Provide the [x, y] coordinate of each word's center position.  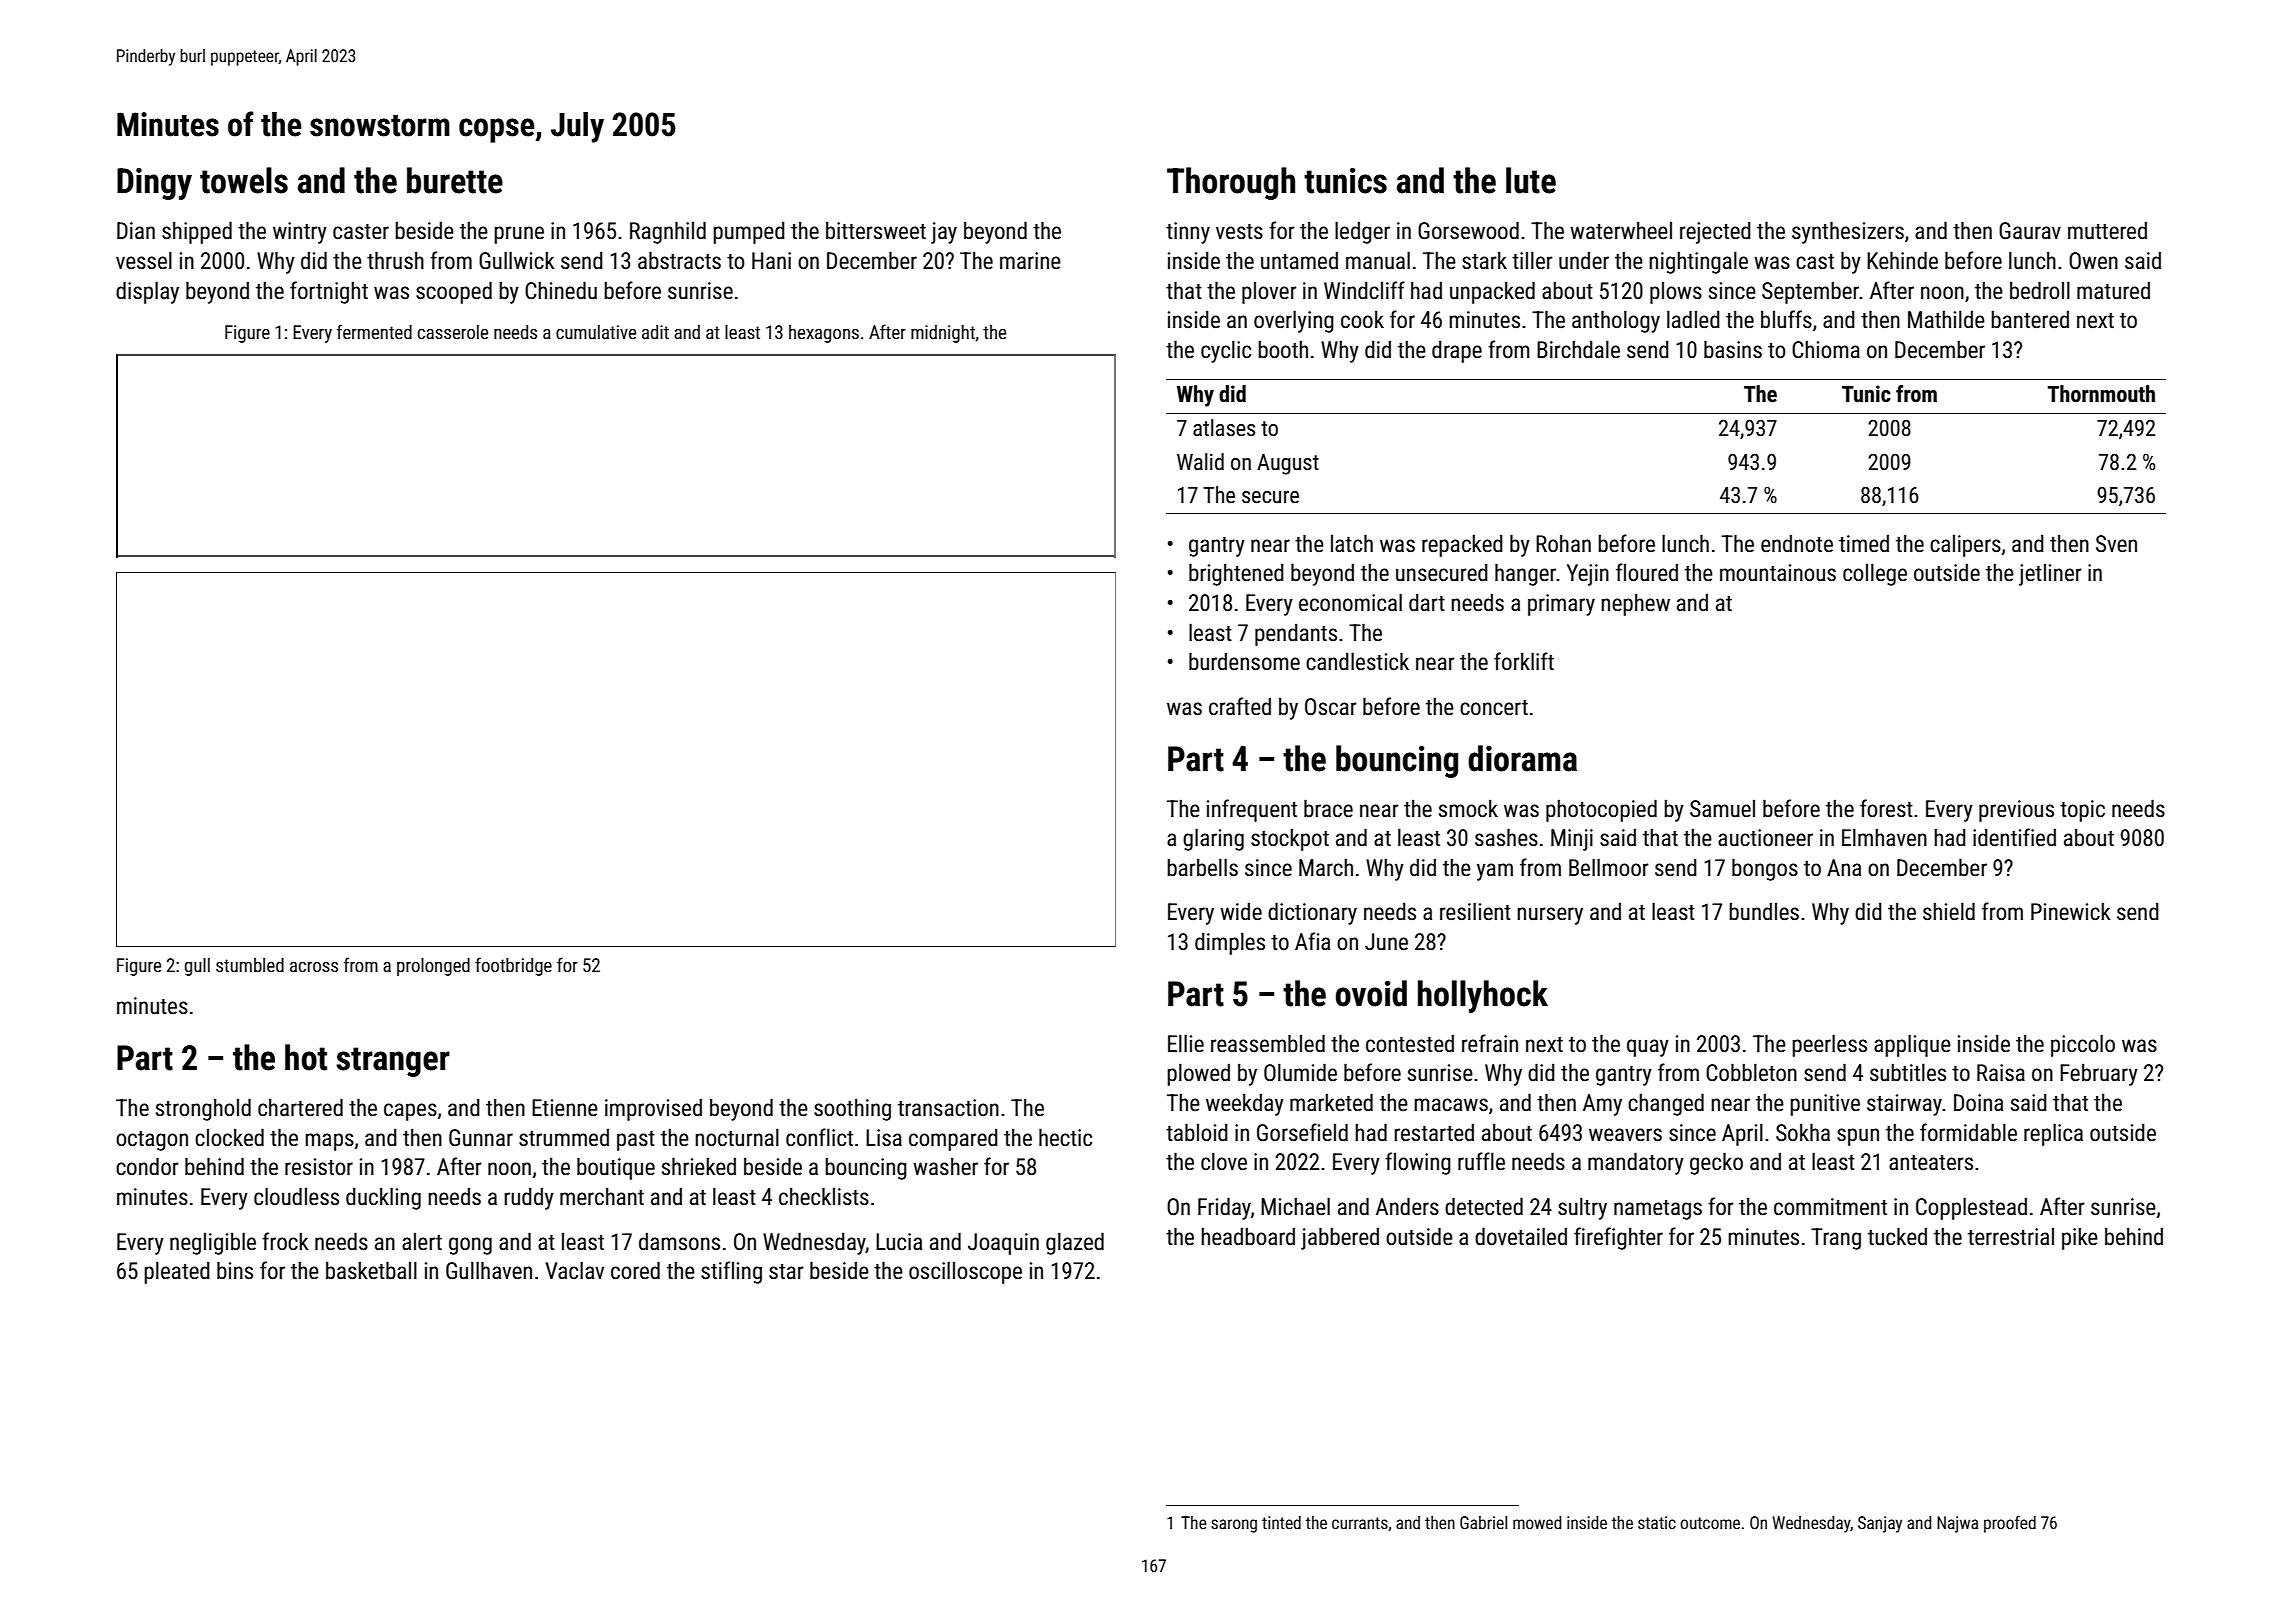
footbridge [513, 966]
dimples [1230, 943]
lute [1531, 180]
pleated [177, 1272]
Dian [136, 231]
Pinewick [2071, 911]
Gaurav [2030, 231]
